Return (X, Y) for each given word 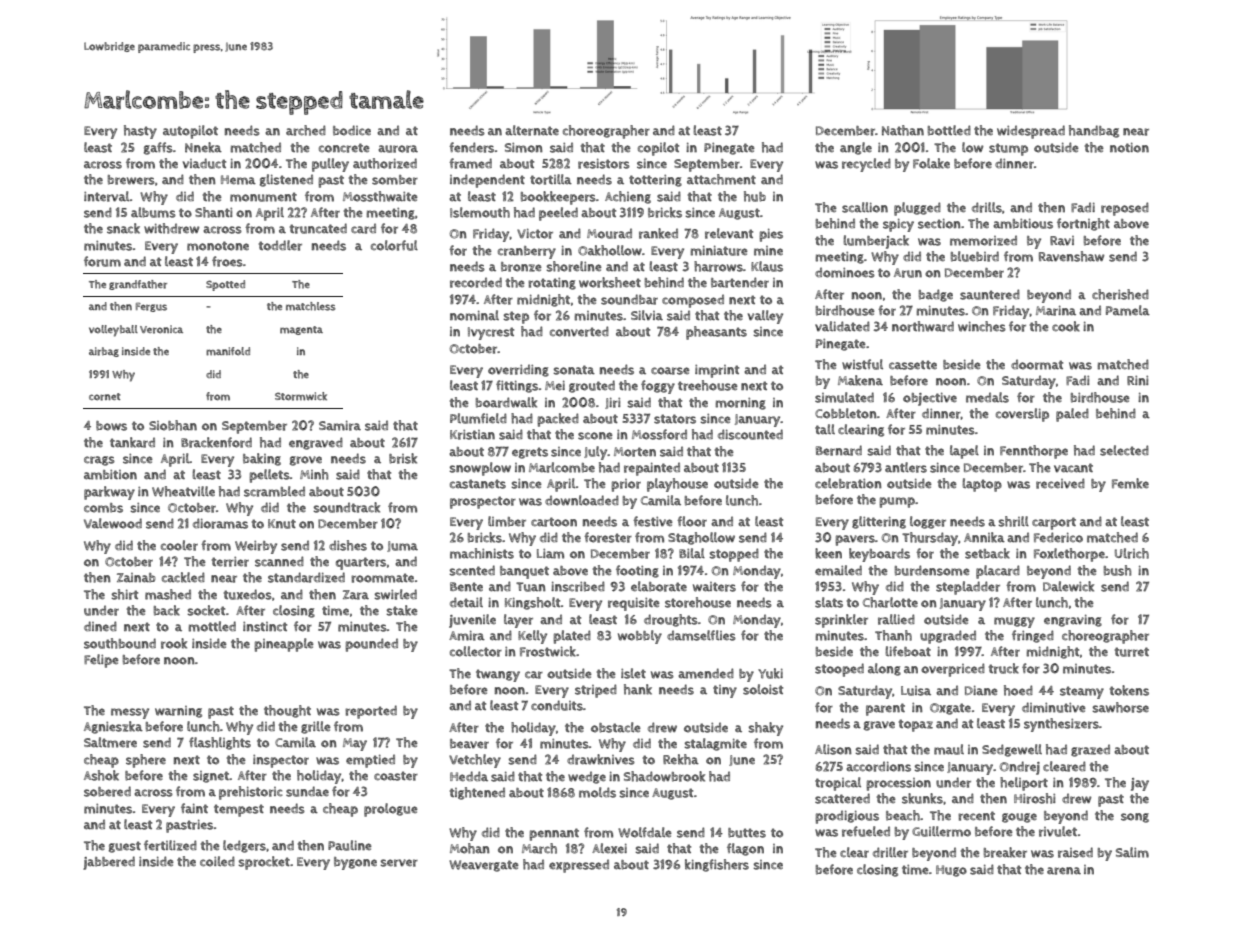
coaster (396, 776)
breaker (1005, 852)
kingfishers (717, 865)
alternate (532, 130)
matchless (311, 306)
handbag (1094, 131)
